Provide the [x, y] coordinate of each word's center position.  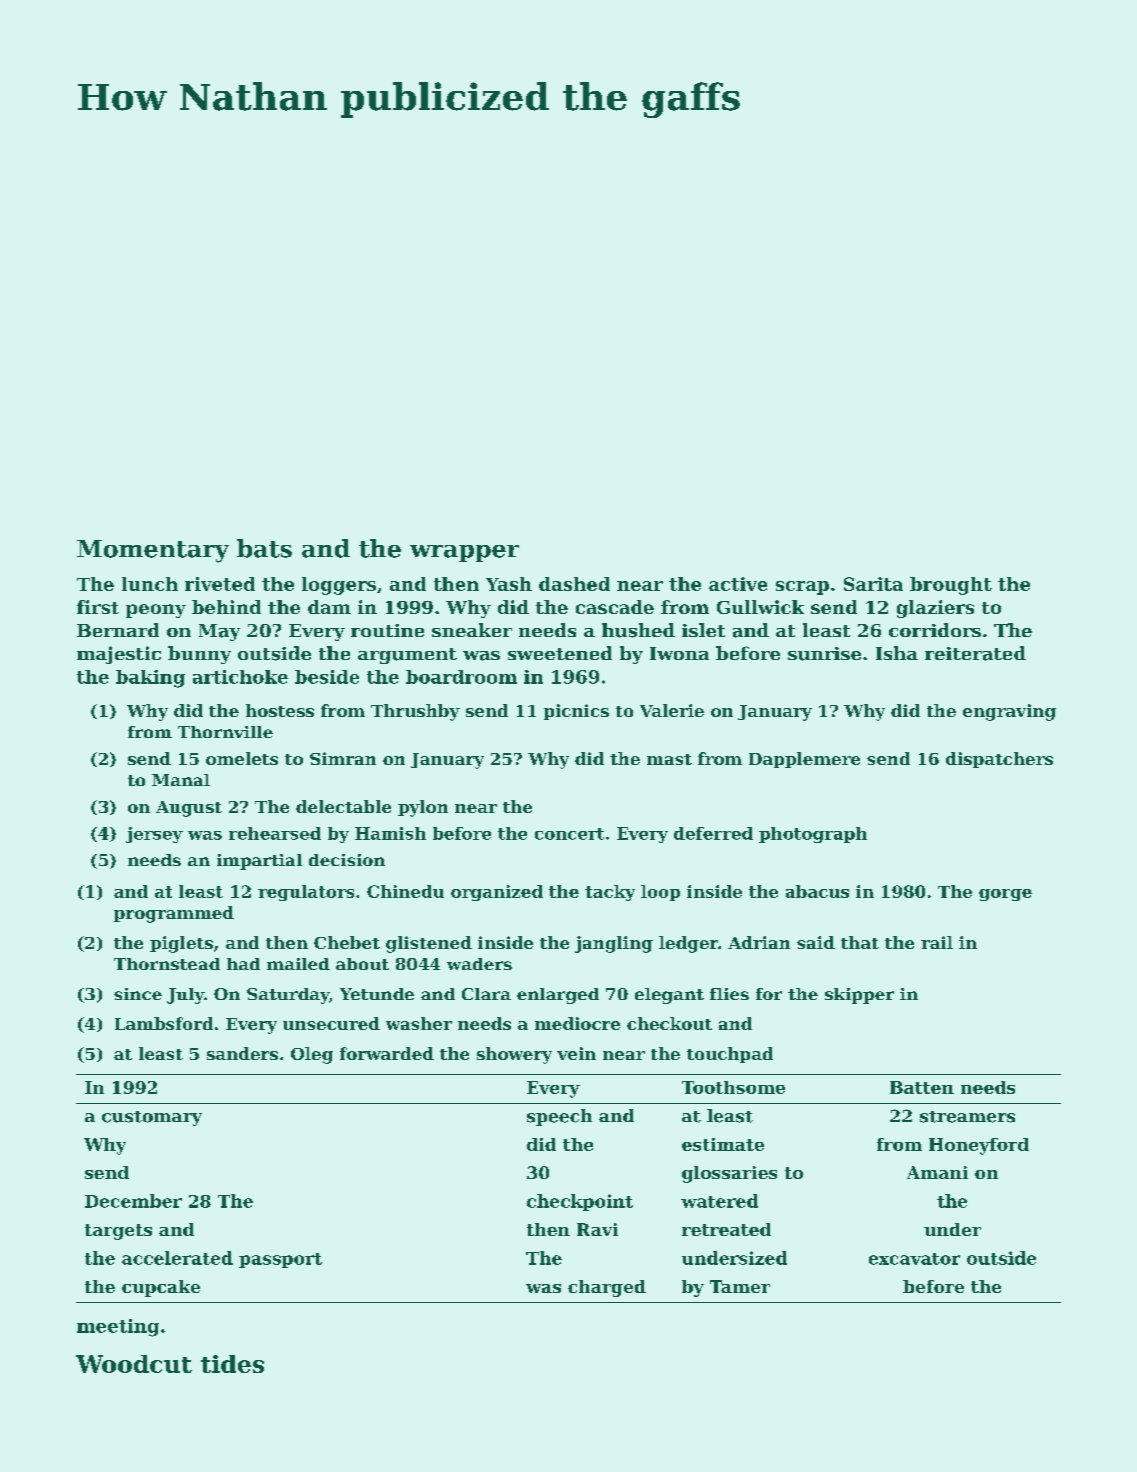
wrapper [464, 553]
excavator [914, 1259]
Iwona [679, 653]
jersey [154, 835]
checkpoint [580, 1202]
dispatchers [999, 760]
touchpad [730, 1055]
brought [951, 586]
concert [569, 834]
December [133, 1201]
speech [559, 1117]
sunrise [824, 654]
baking [150, 679]
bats [264, 548]
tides [232, 1364]
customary [152, 1118]
